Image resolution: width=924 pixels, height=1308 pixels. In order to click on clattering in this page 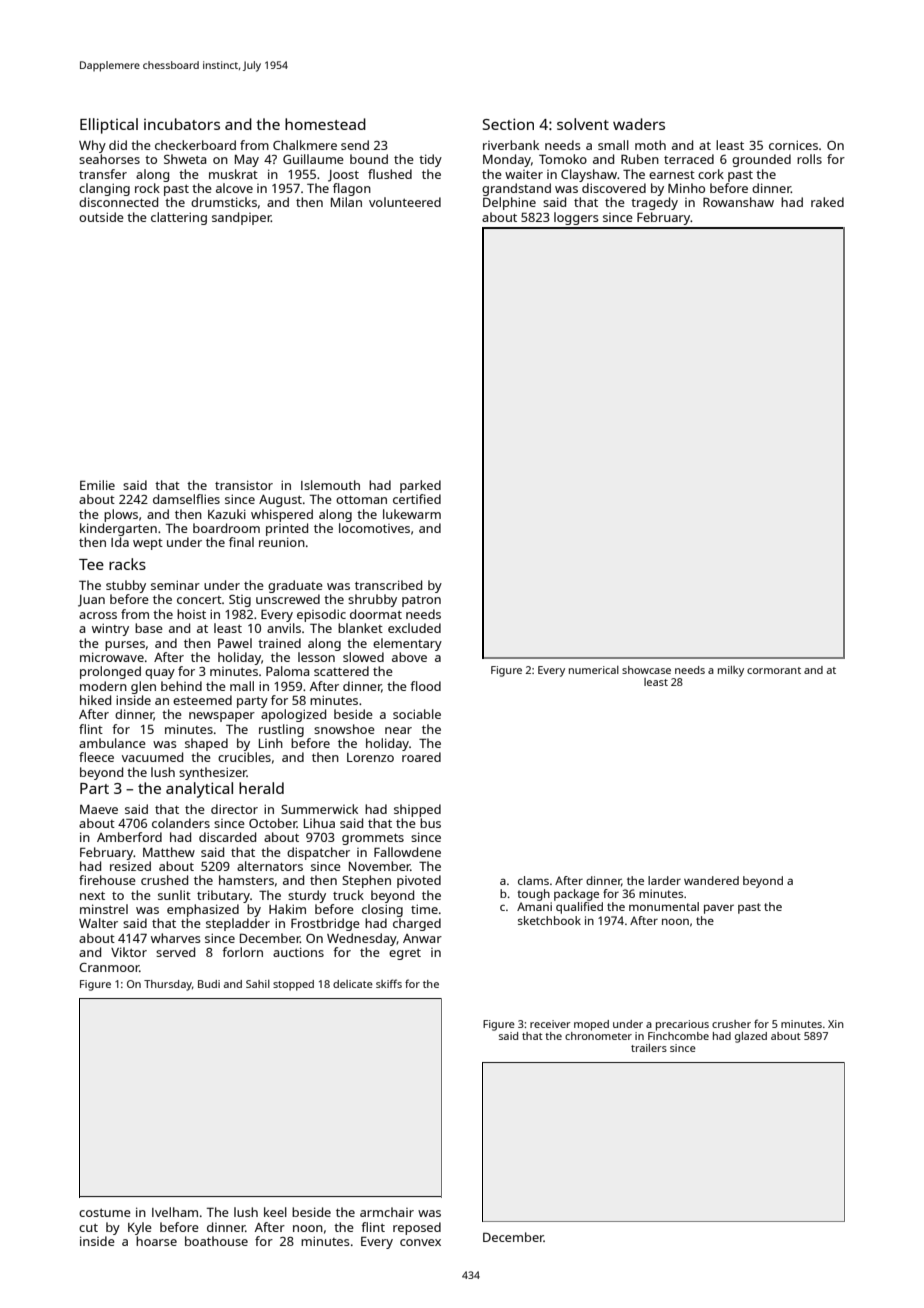, I will do `click(179, 218)`.
